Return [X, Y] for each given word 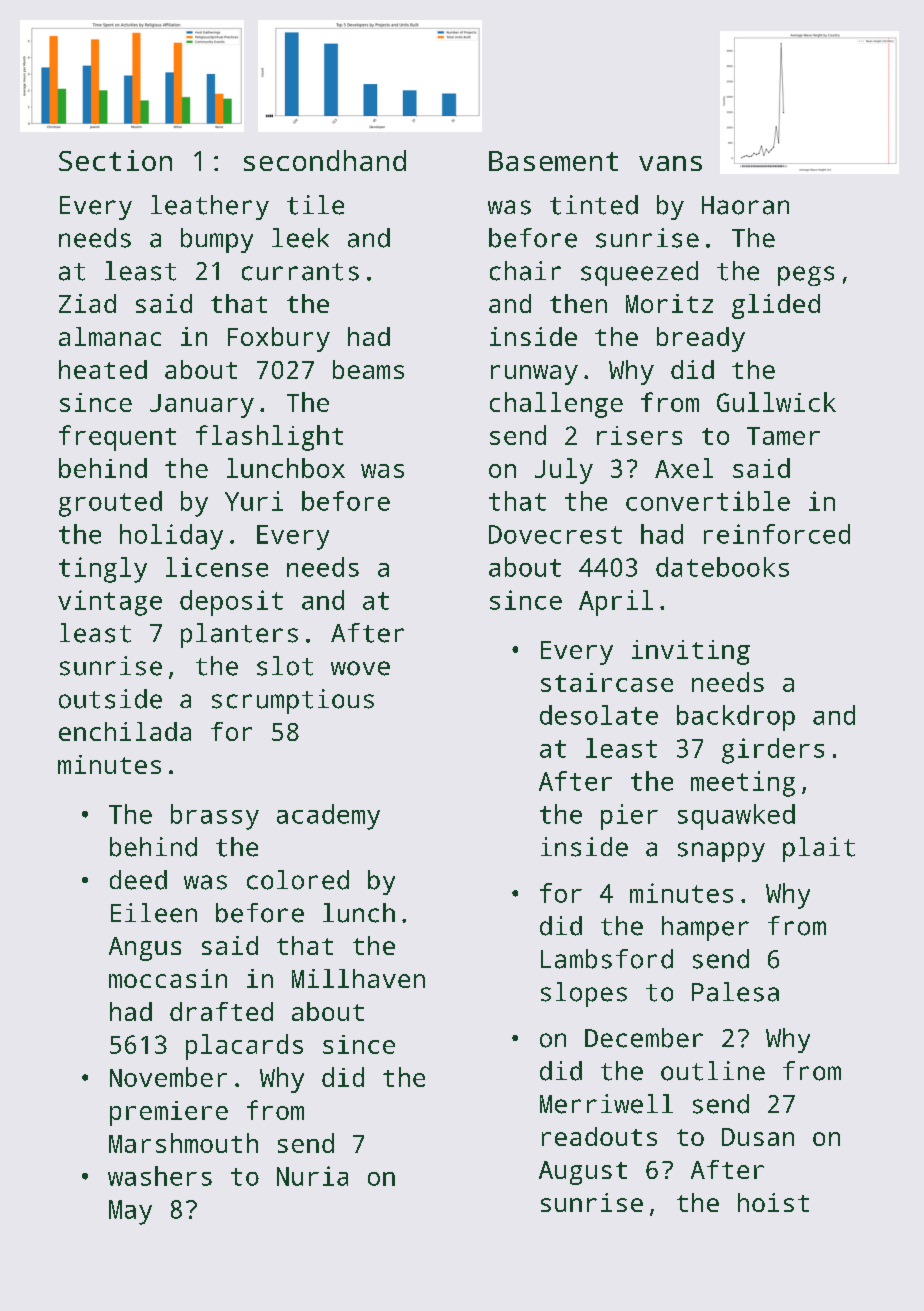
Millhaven [358, 978]
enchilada [125, 731]
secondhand [325, 160]
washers [160, 1176]
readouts [599, 1136]
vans [670, 163]
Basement [553, 161]
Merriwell [606, 1104]
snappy [721, 852]
